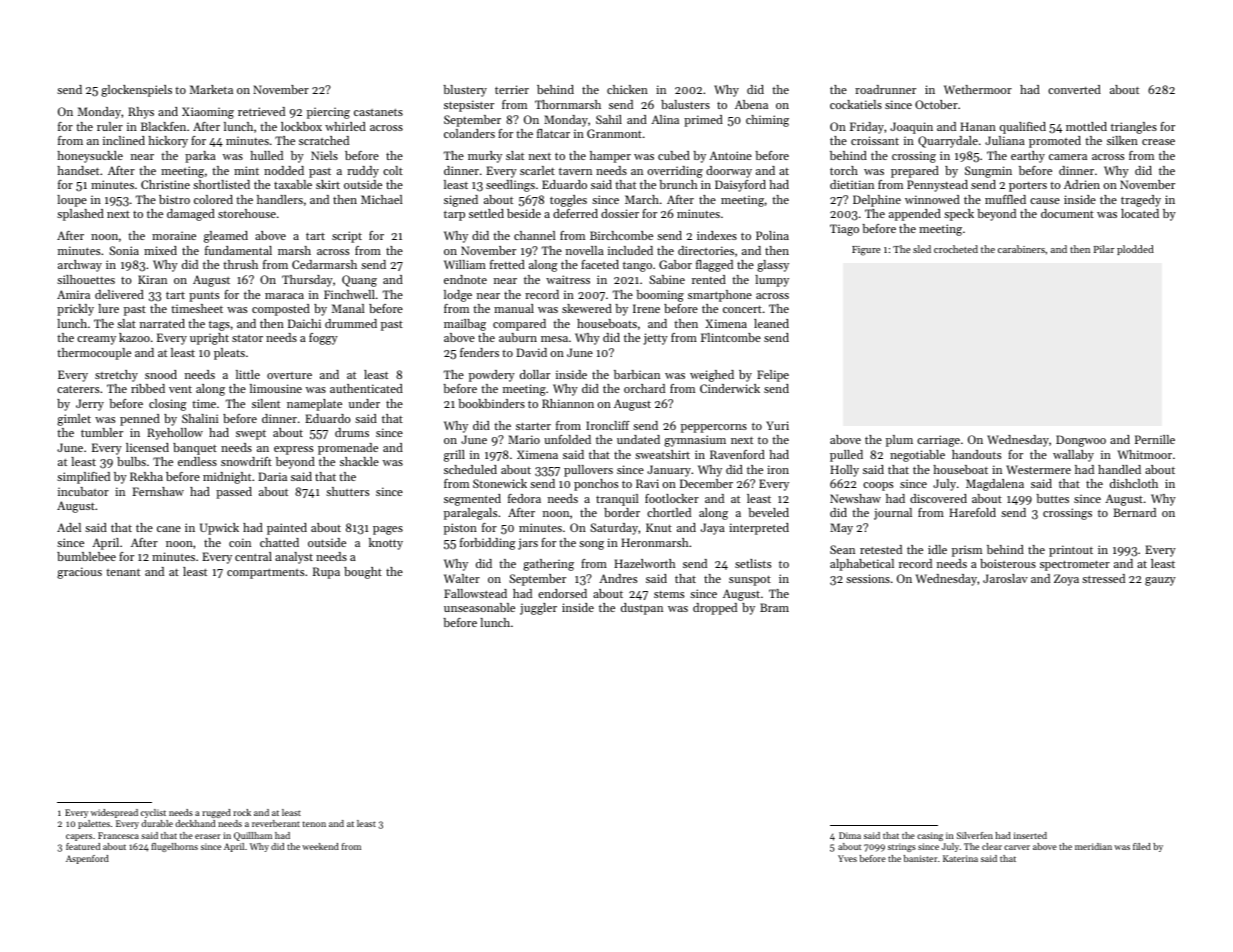 Image resolution: width=1233 pixels, height=952 pixels. I want to click on Marketa, so click(211, 89).
